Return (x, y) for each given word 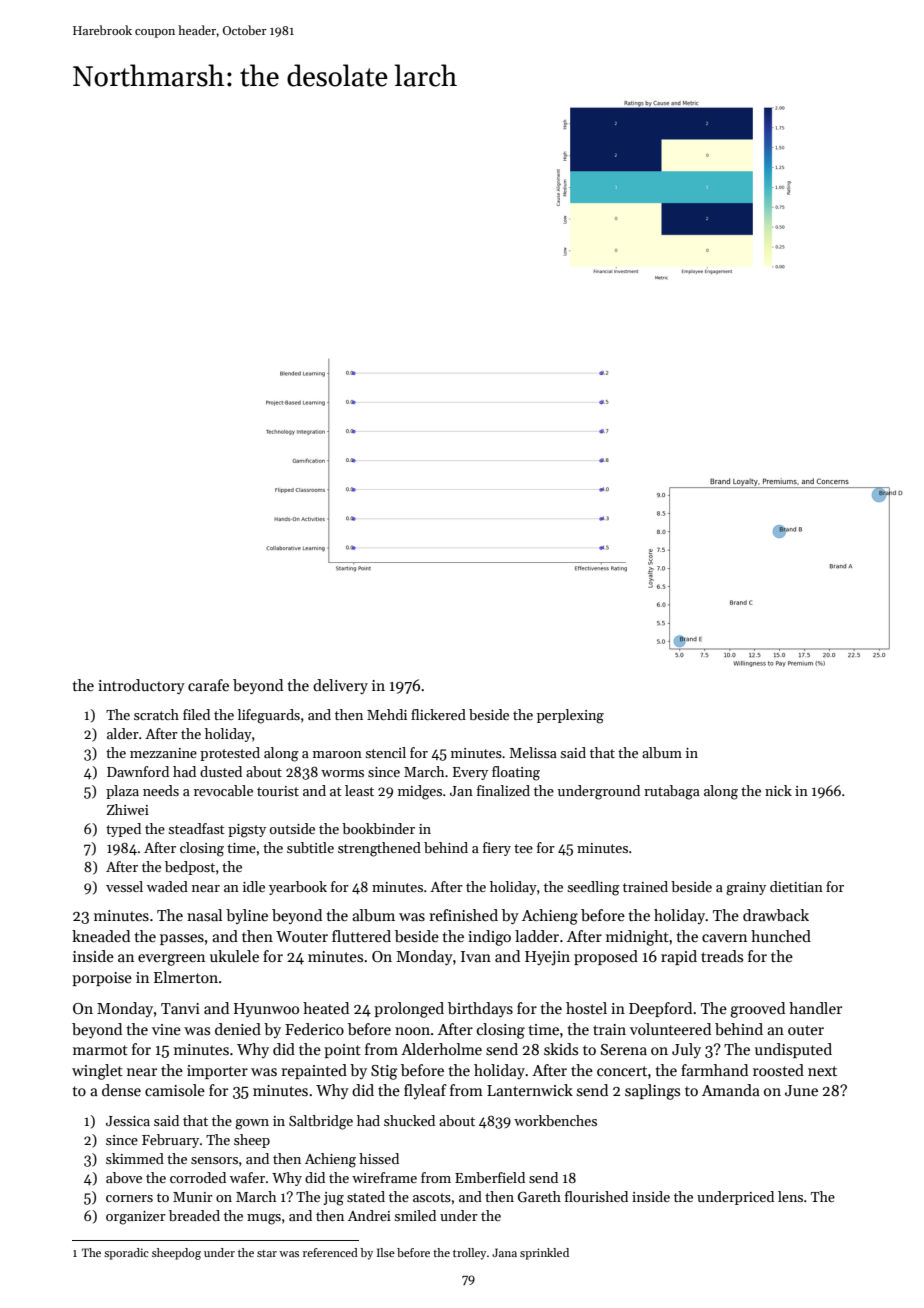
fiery (497, 849)
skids (561, 1049)
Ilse (386, 1252)
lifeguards (269, 716)
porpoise (102, 979)
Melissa (533, 752)
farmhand (714, 1070)
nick (778, 790)
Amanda (731, 1090)
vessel (124, 886)
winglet (97, 1072)
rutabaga (672, 792)
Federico (314, 1029)
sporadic (126, 1254)
